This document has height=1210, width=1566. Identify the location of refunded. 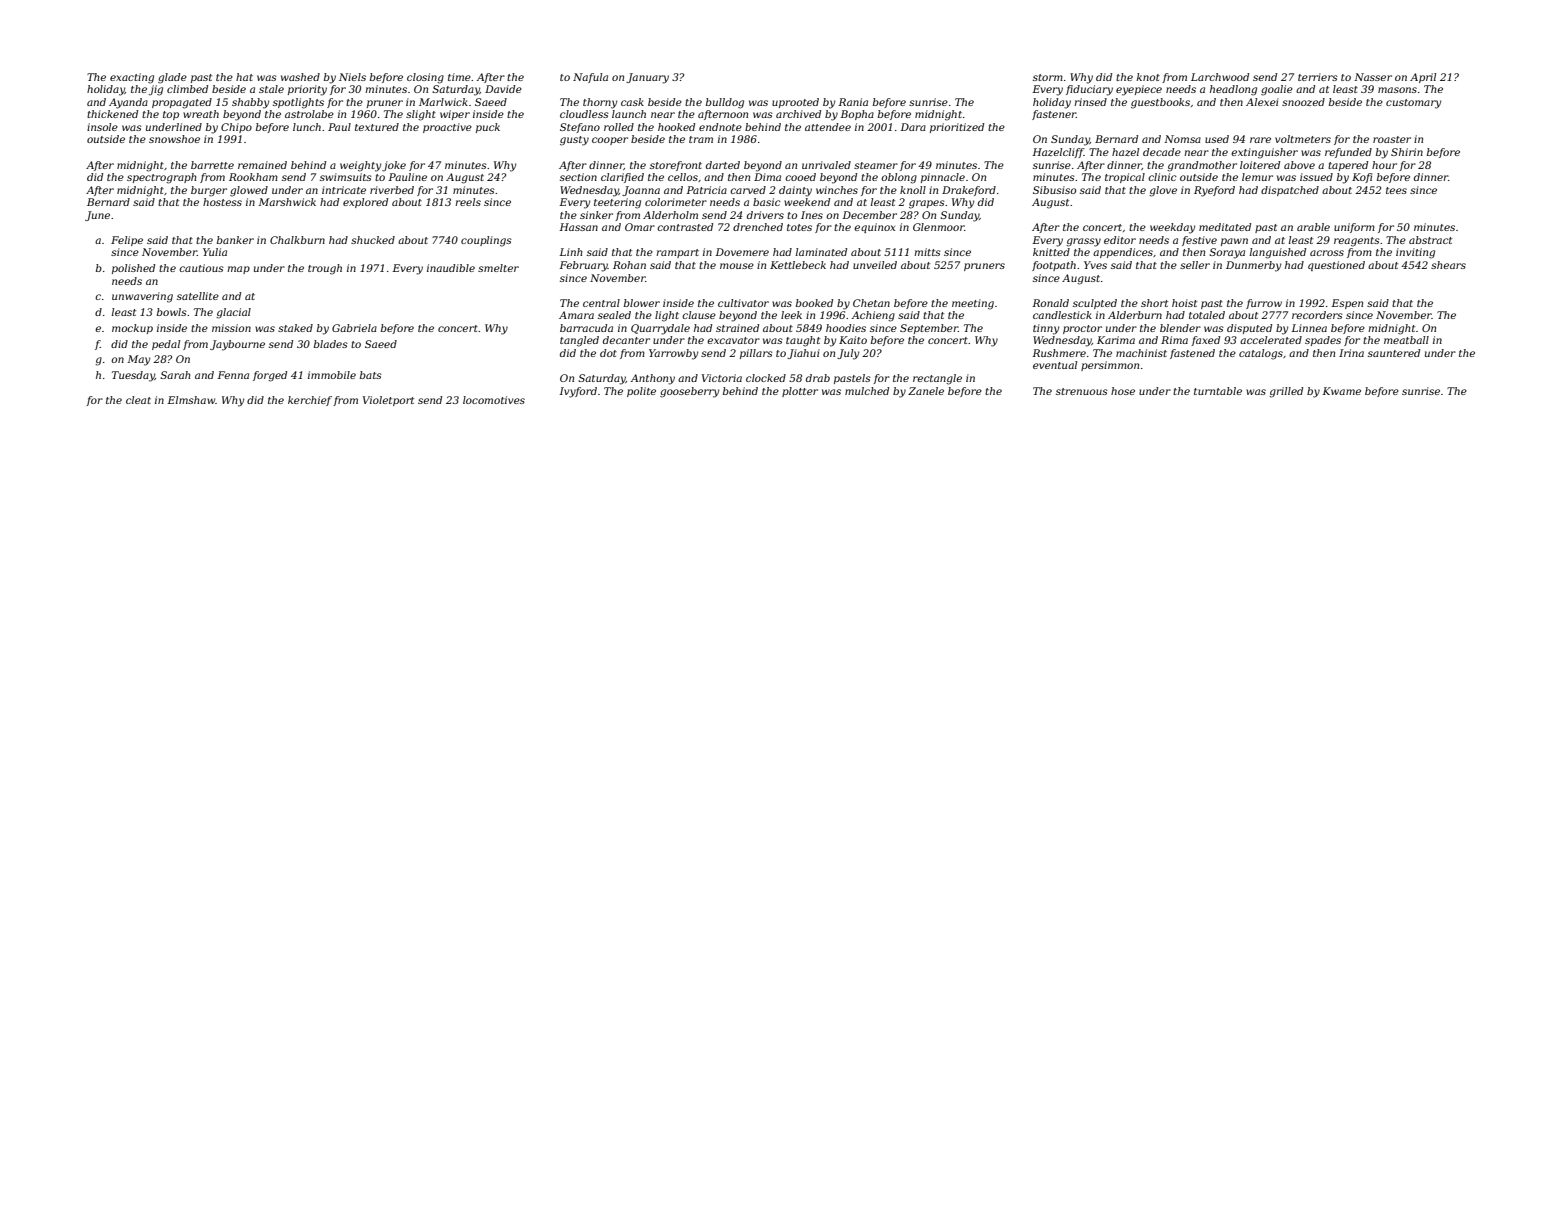
(1348, 153).
